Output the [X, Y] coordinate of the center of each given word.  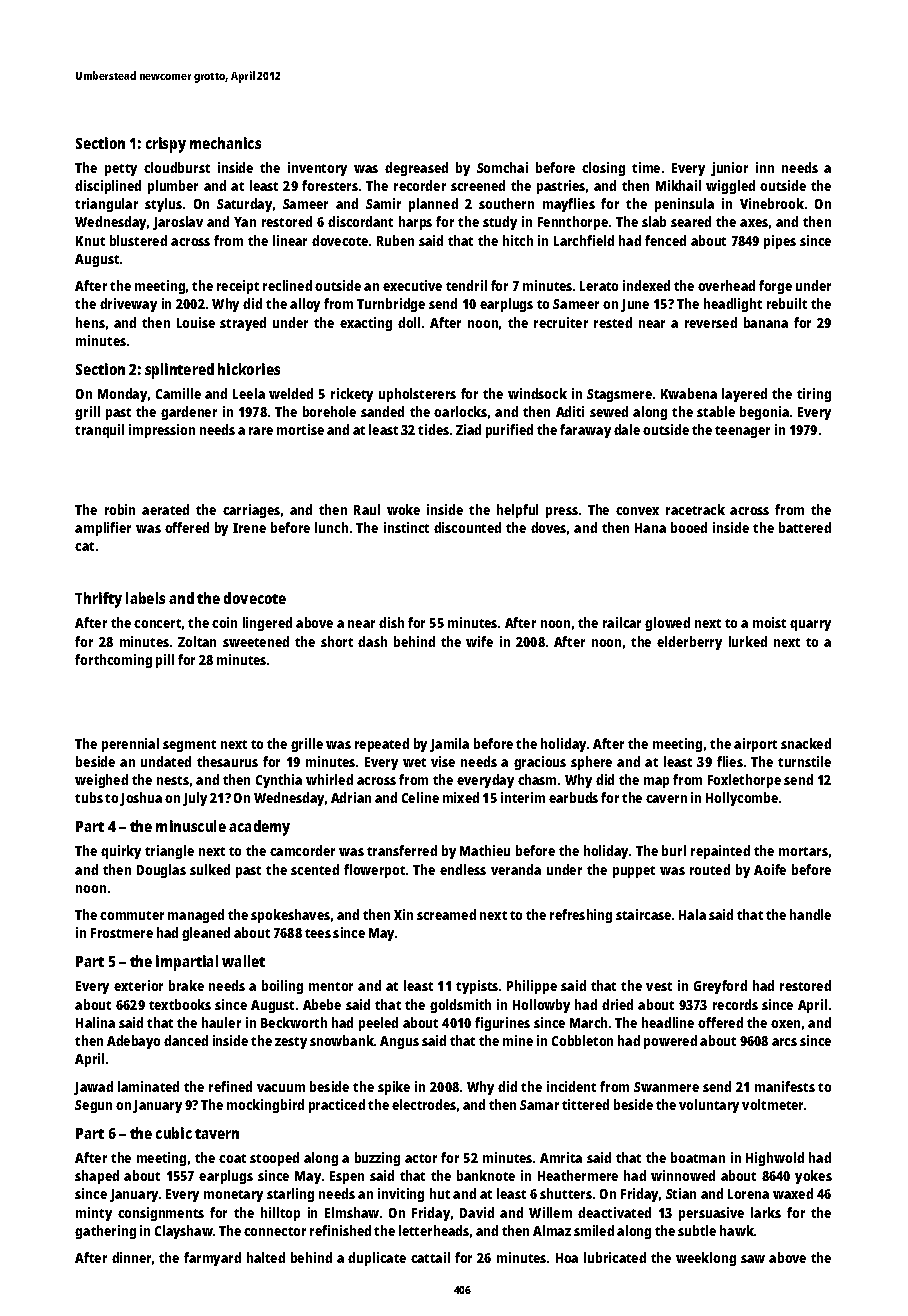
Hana [650, 528]
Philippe [532, 987]
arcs [784, 1042]
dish [391, 622]
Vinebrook [772, 203]
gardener [189, 413]
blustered [138, 240]
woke [403, 509]
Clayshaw [184, 1232]
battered [805, 527]
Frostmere [122, 933]
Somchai [502, 167]
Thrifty [98, 600]
